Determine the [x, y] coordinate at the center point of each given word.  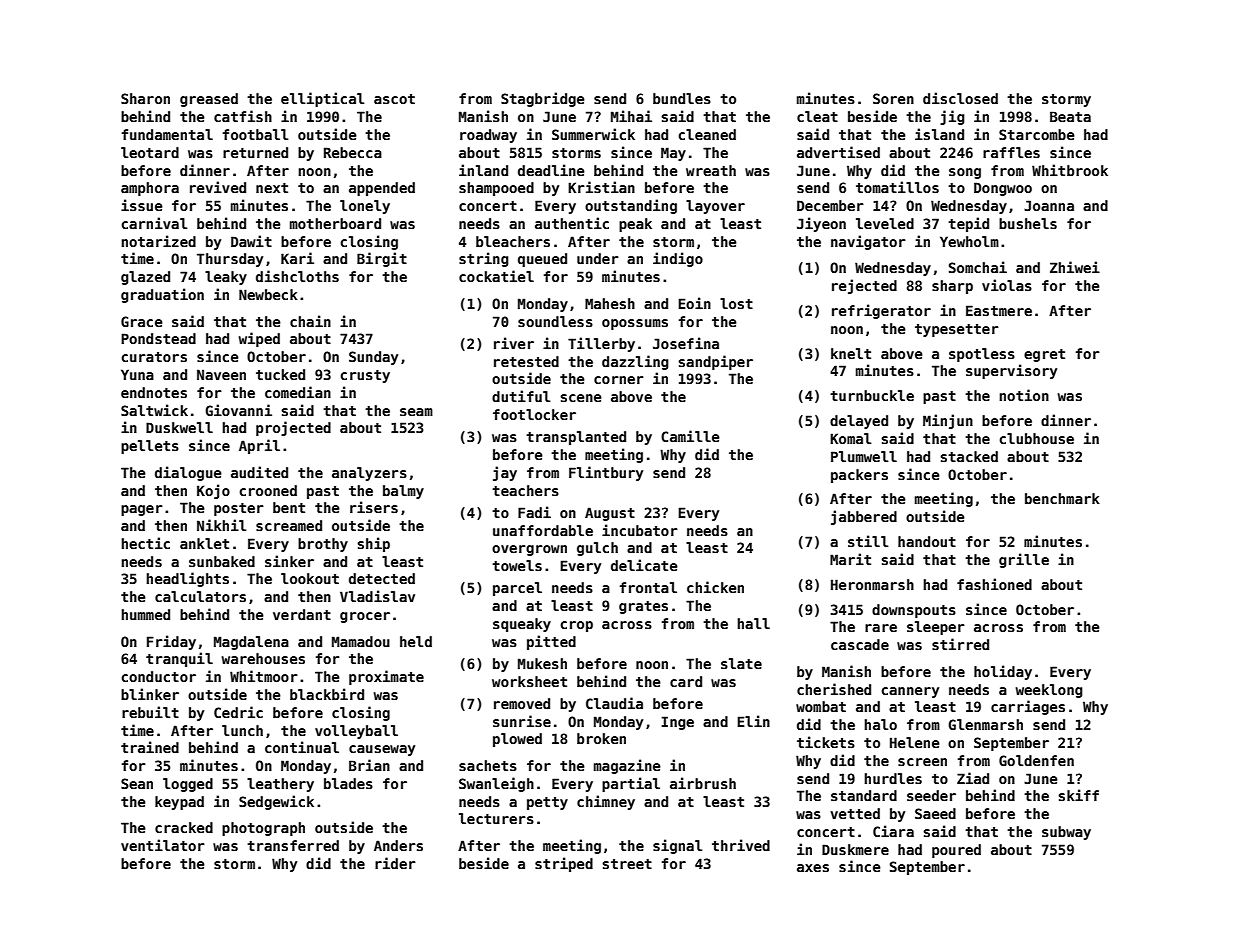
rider [395, 863]
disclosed [960, 98]
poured [956, 851]
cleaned [707, 134]
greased [209, 100]
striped [564, 864]
